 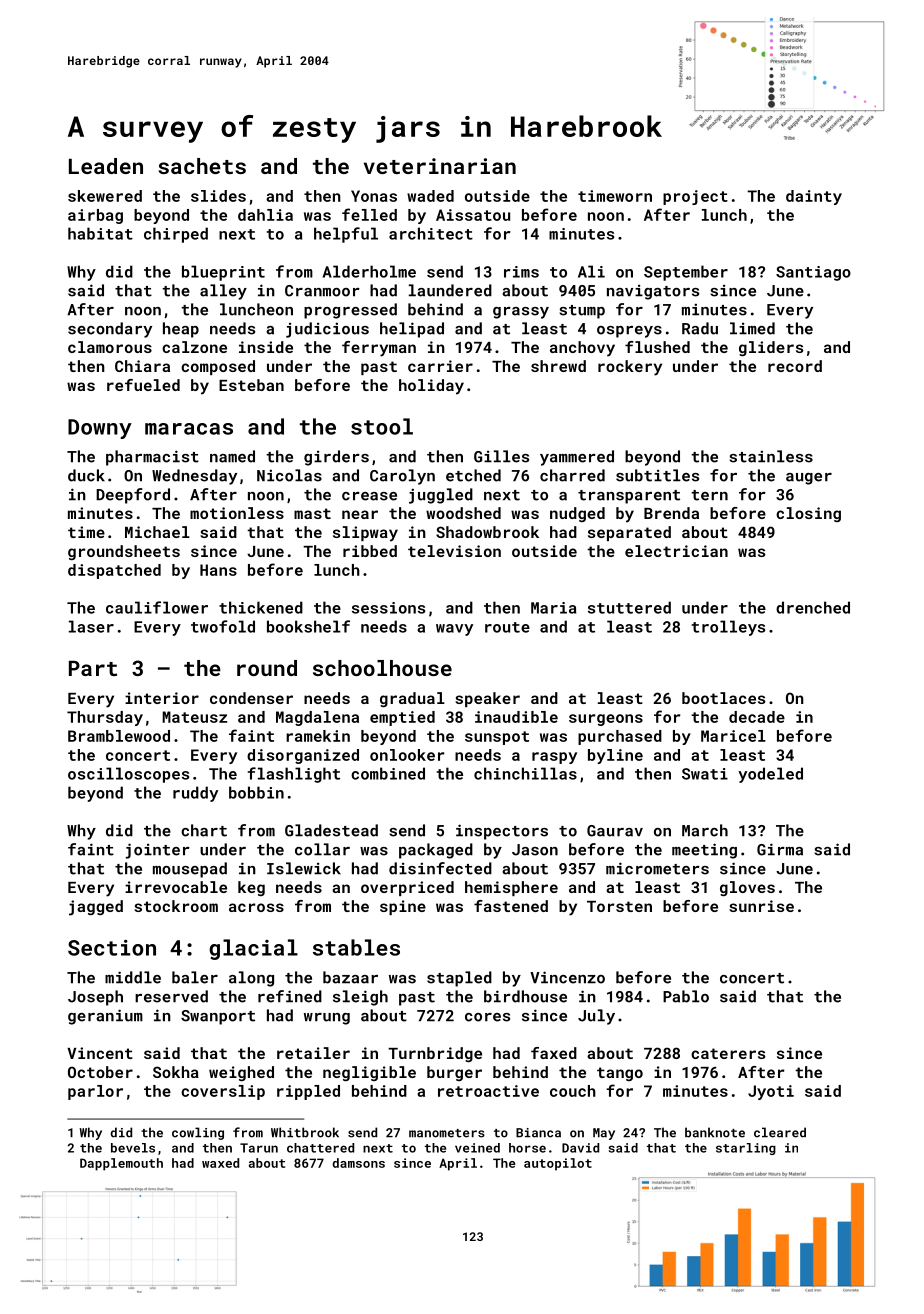 I want to click on parlor, so click(x=95, y=1092).
